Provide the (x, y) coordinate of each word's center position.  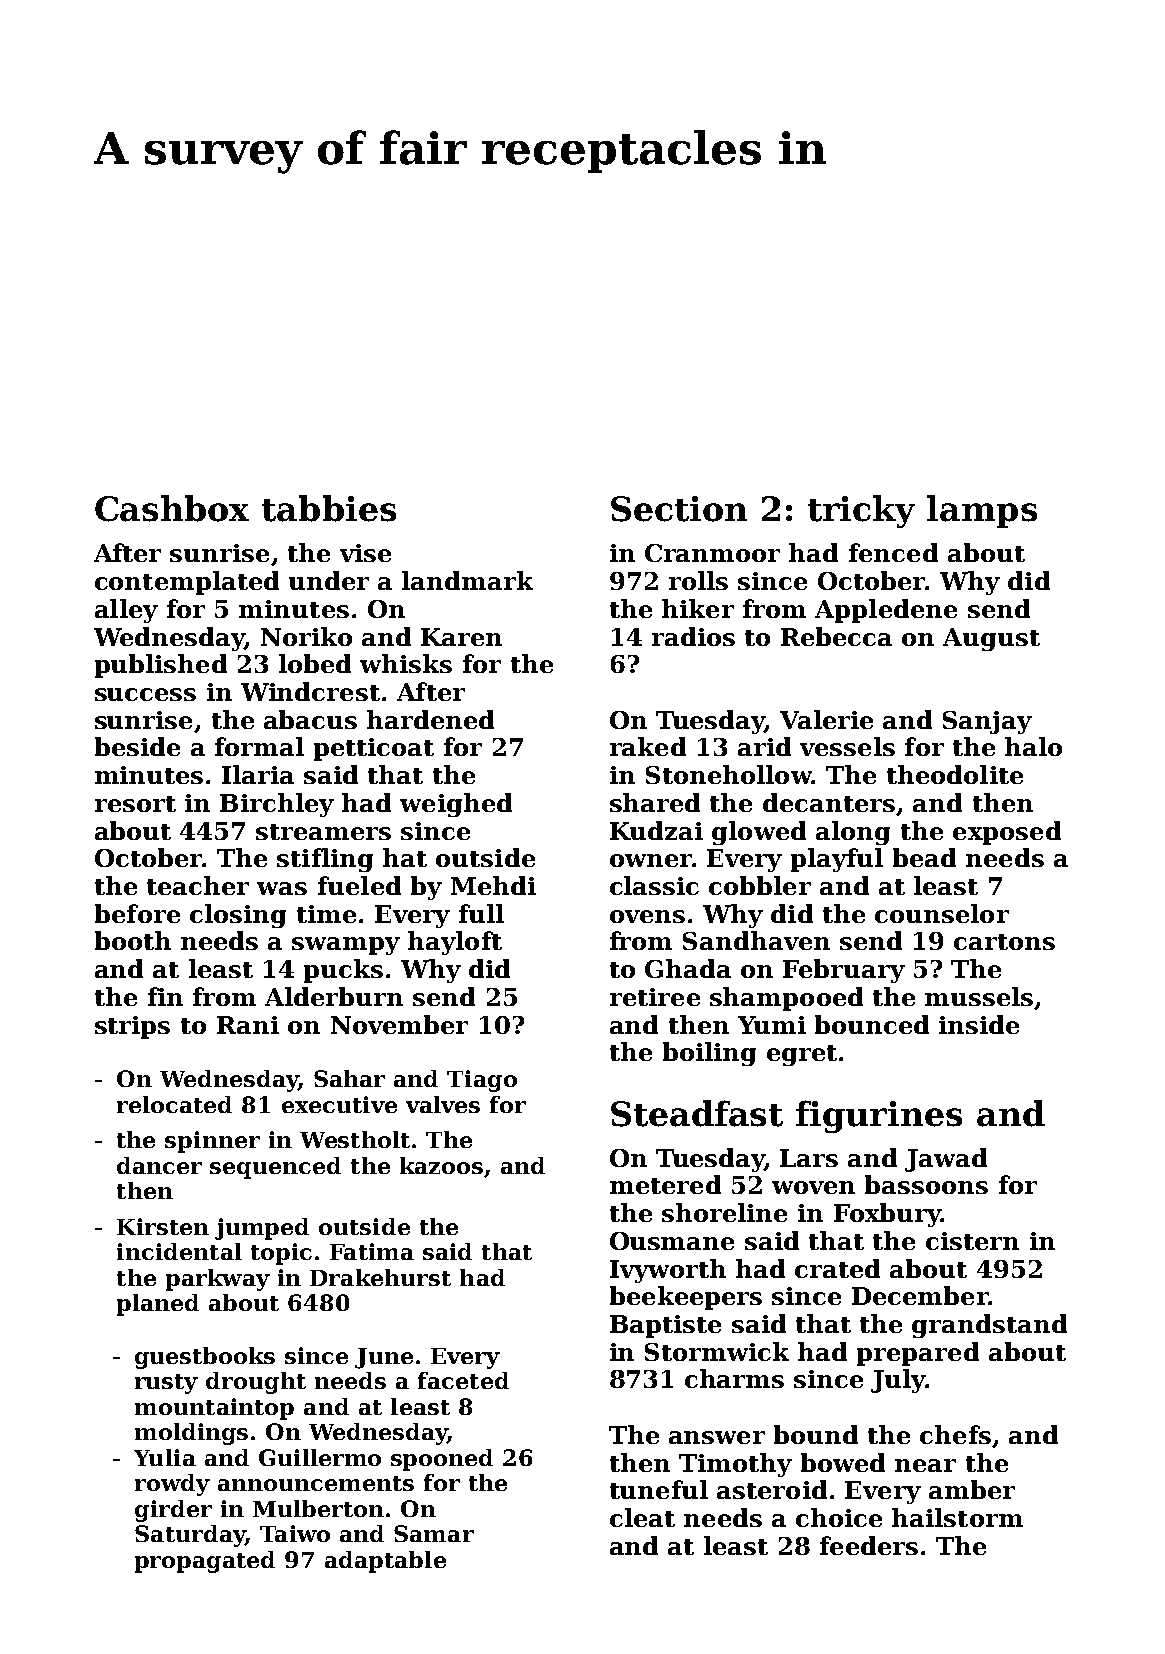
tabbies (329, 508)
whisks (406, 663)
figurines (879, 1116)
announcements (316, 1483)
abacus (310, 719)
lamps (982, 511)
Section (679, 509)
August (991, 639)
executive (339, 1104)
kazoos (441, 1165)
